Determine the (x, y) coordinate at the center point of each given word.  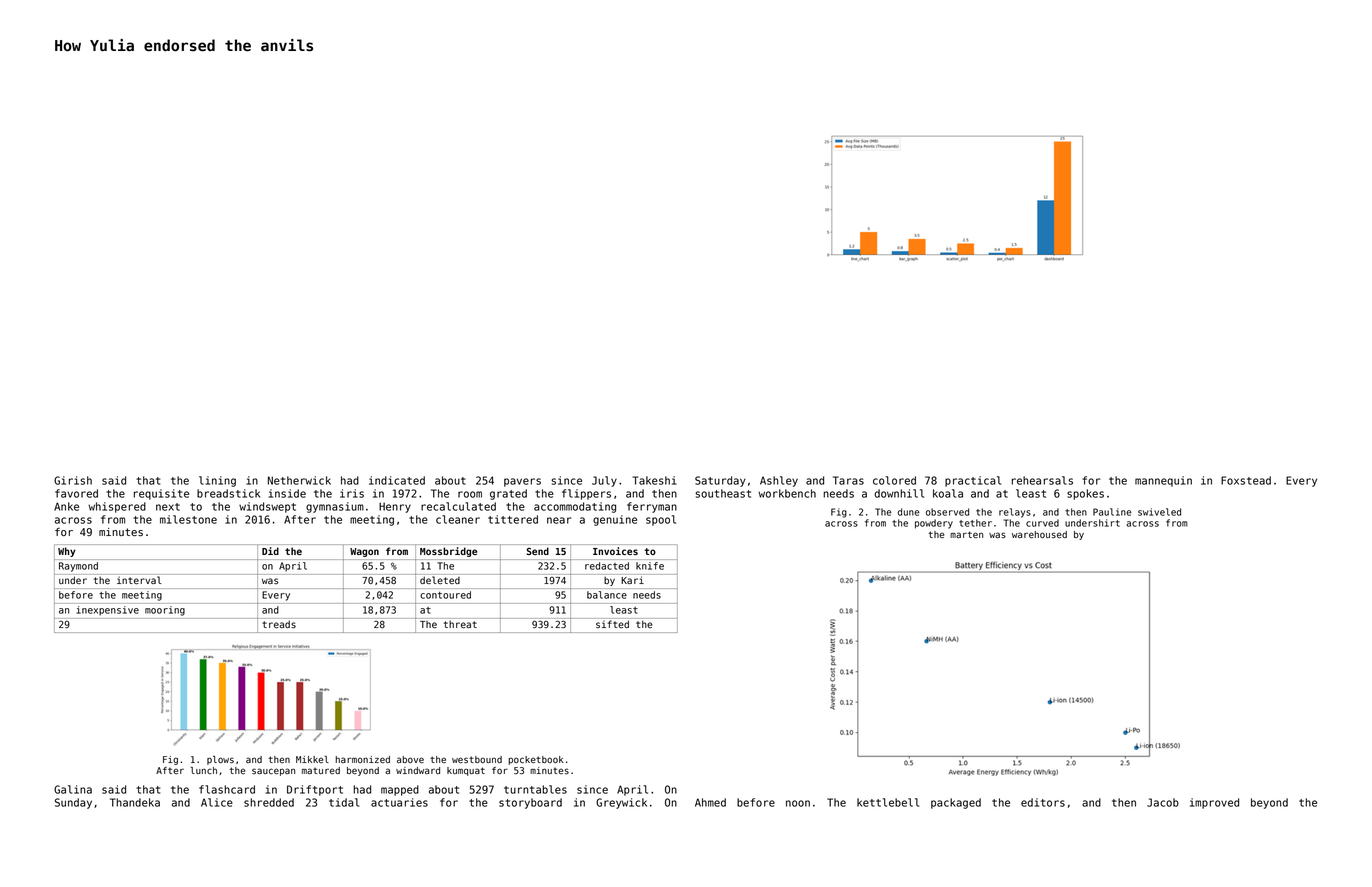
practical (973, 481)
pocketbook (536, 760)
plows (220, 760)
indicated (397, 480)
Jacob (1163, 802)
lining (217, 481)
